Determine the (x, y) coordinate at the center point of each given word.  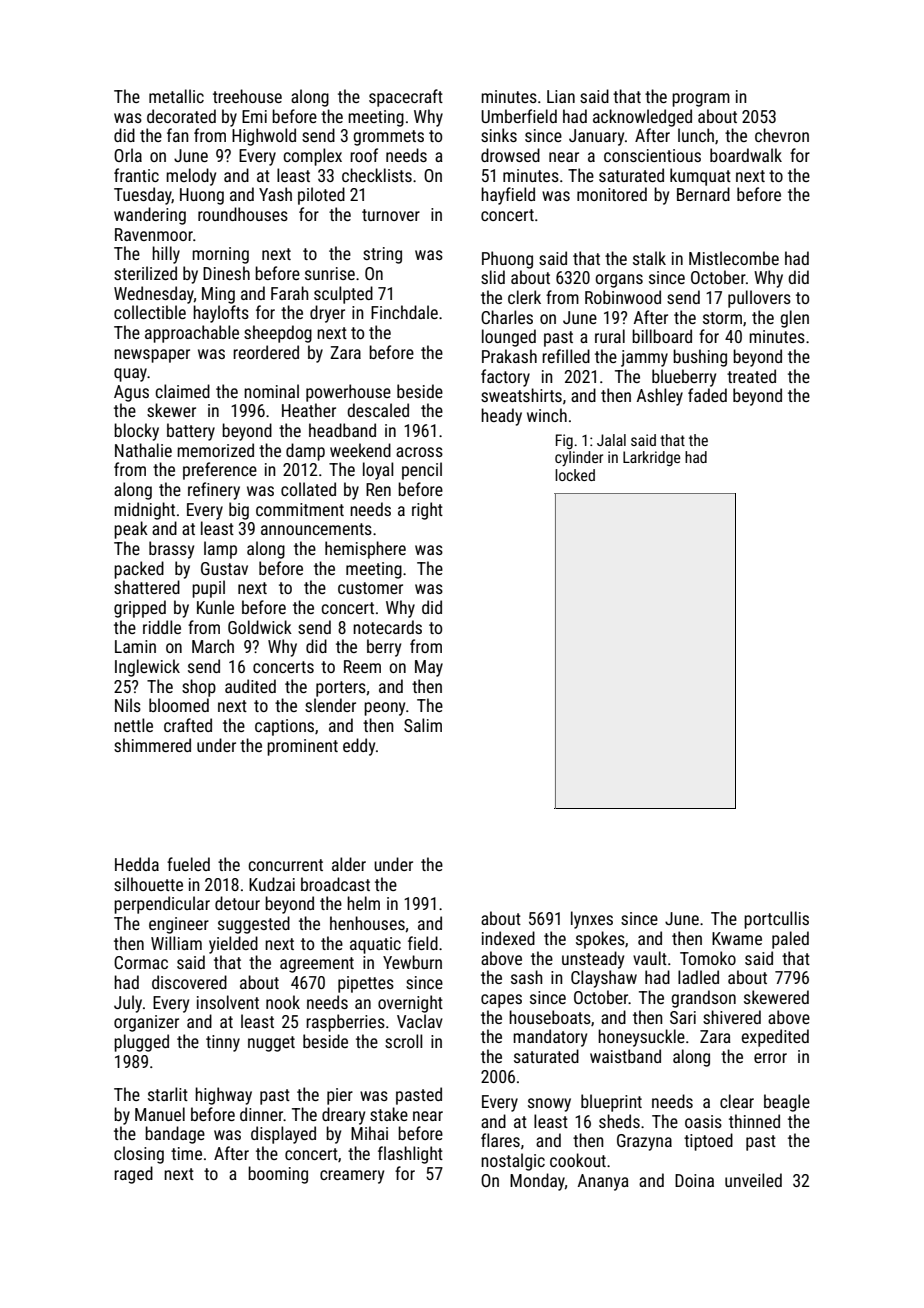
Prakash (509, 356)
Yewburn (412, 962)
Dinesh (226, 273)
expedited (775, 1038)
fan (178, 135)
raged (133, 1175)
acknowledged (642, 118)
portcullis (776, 920)
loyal (378, 471)
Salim (423, 725)
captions (284, 727)
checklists (377, 175)
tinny (223, 1043)
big (239, 511)
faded (707, 395)
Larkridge (651, 458)
